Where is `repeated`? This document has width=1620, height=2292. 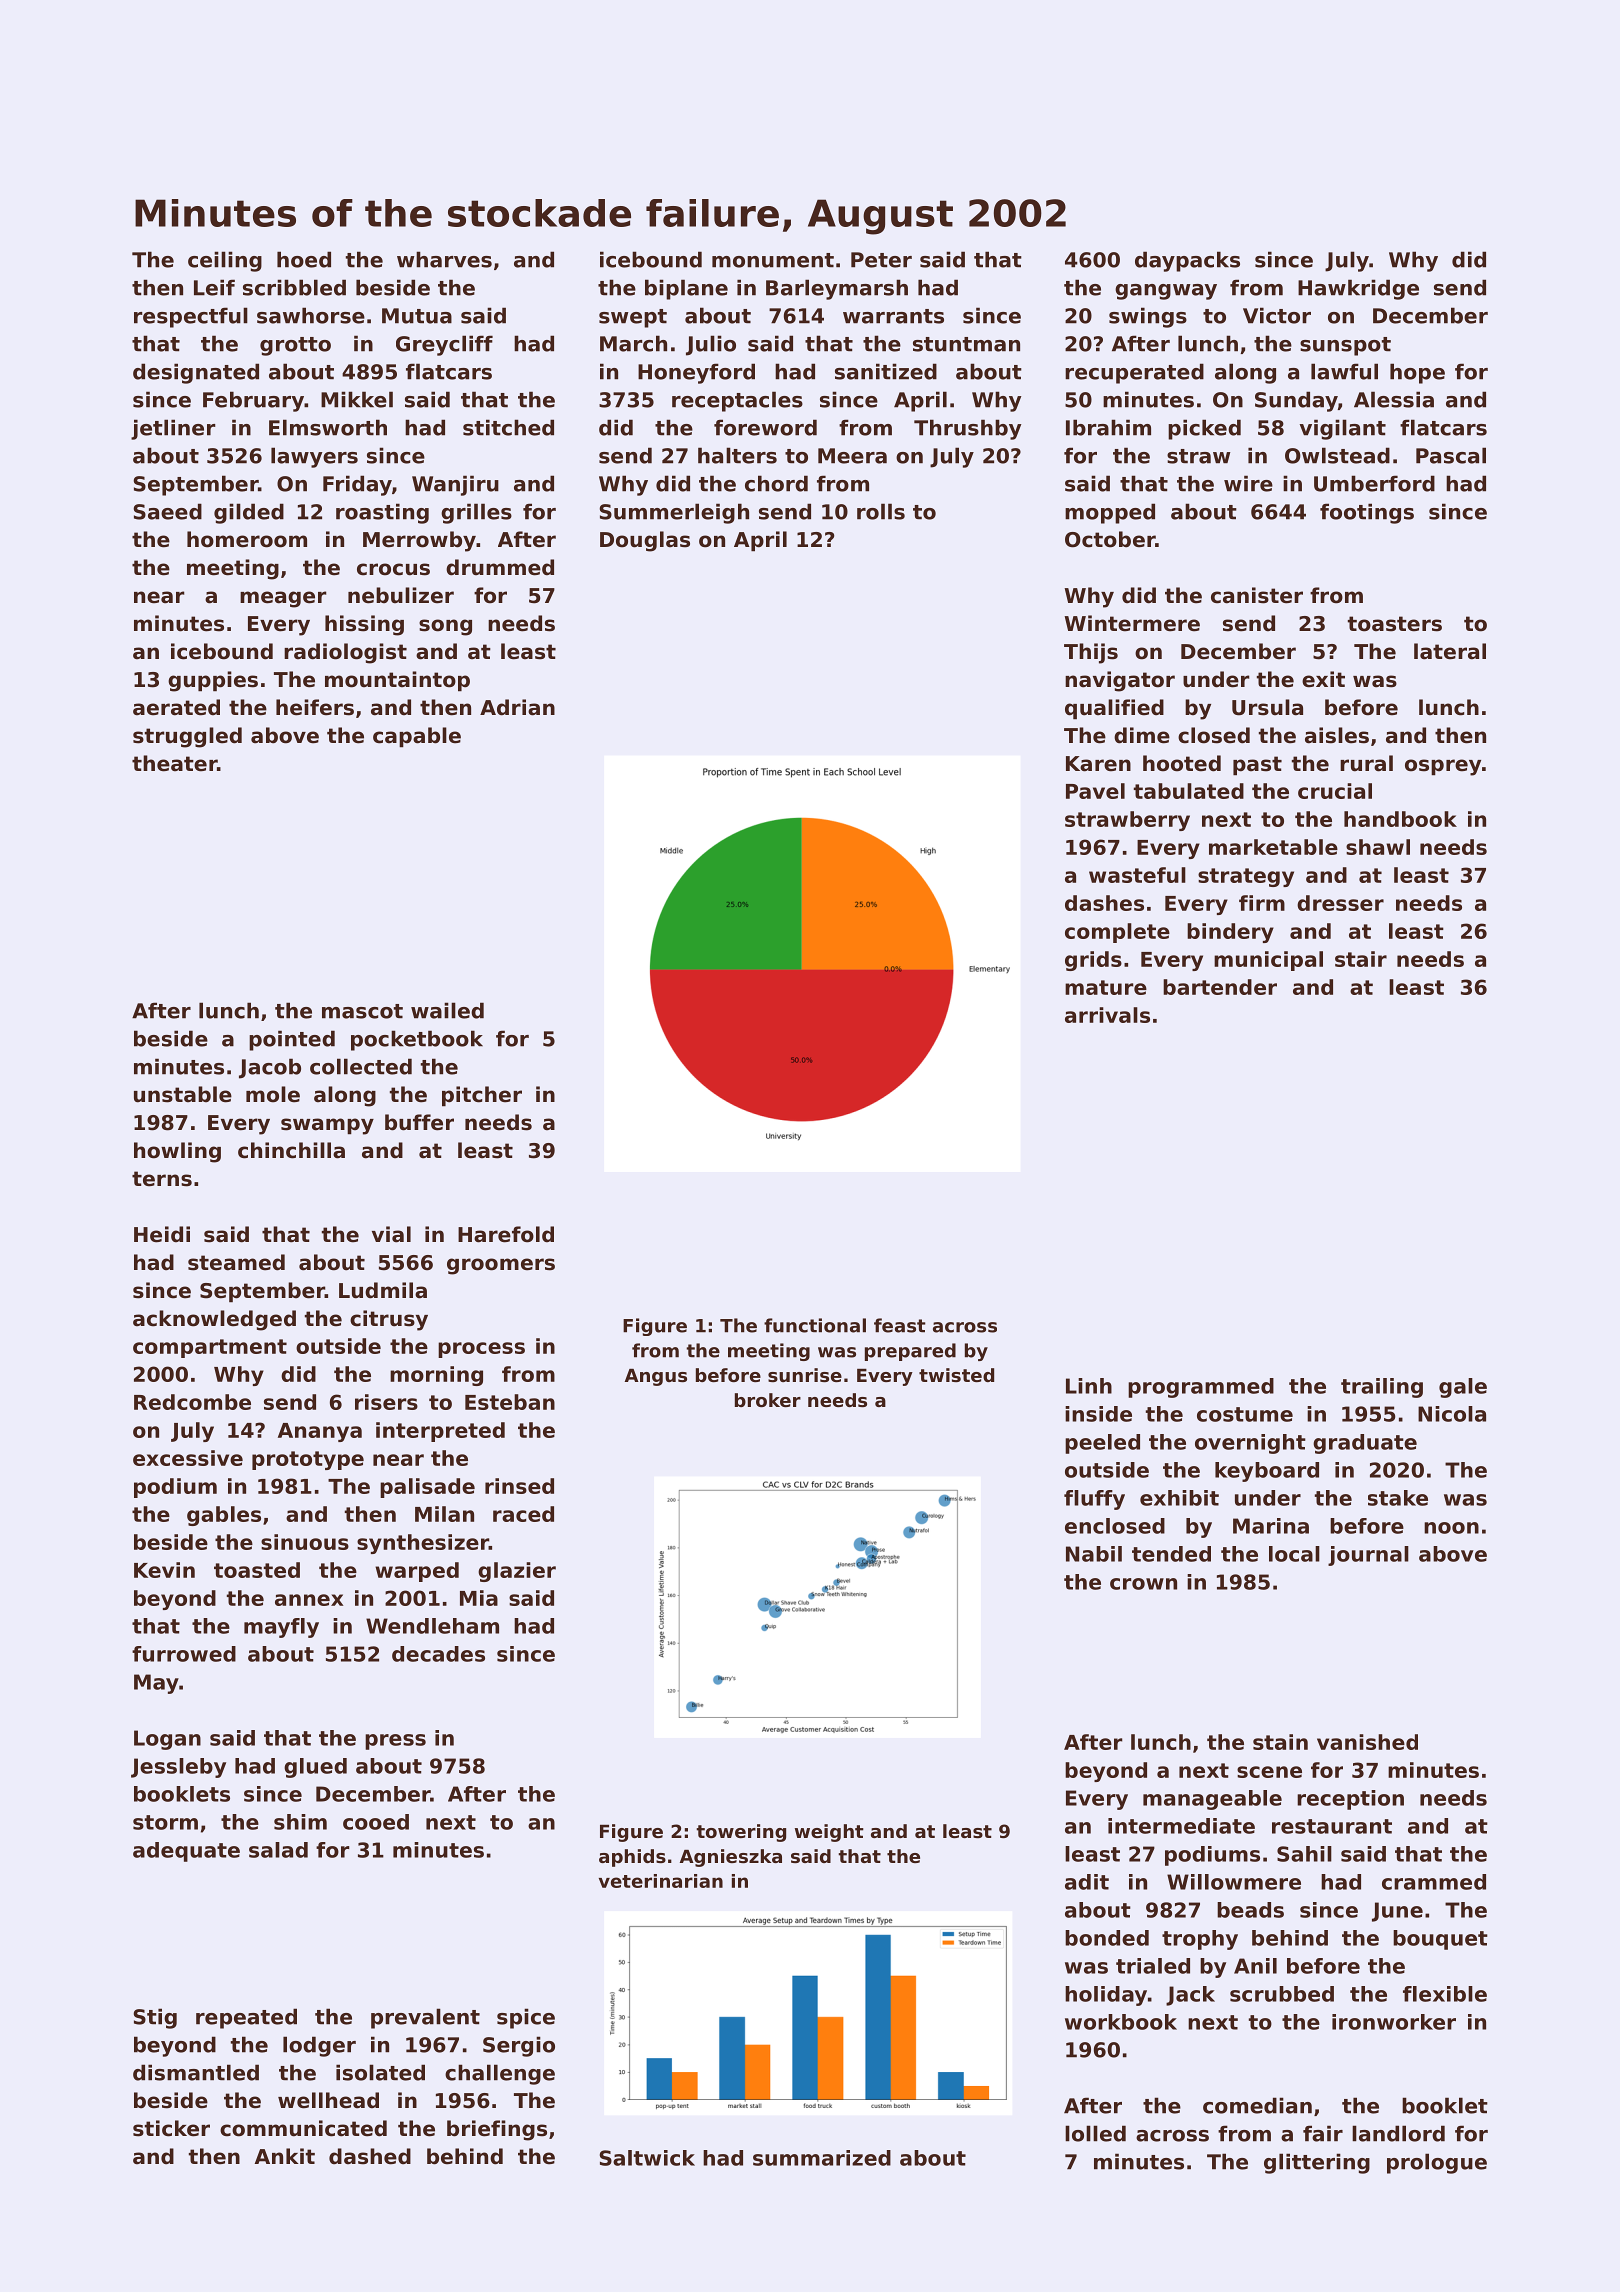
repeated is located at coordinates (246, 2018).
